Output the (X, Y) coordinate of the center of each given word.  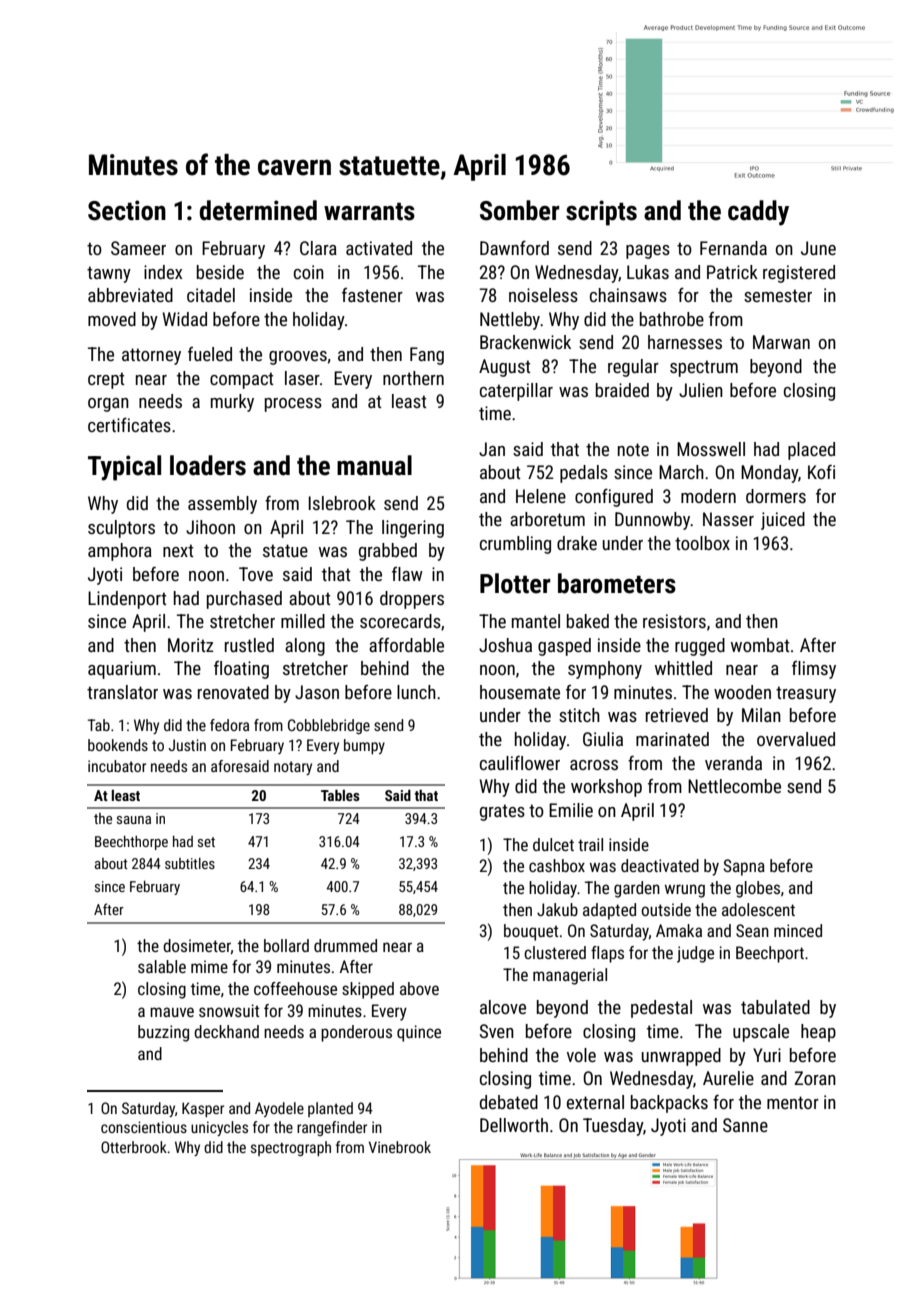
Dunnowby (653, 521)
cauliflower (520, 763)
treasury (806, 694)
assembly (222, 505)
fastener (372, 295)
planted (330, 1109)
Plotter (515, 583)
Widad (184, 319)
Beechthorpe (131, 843)
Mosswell (711, 449)
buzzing (163, 1033)
